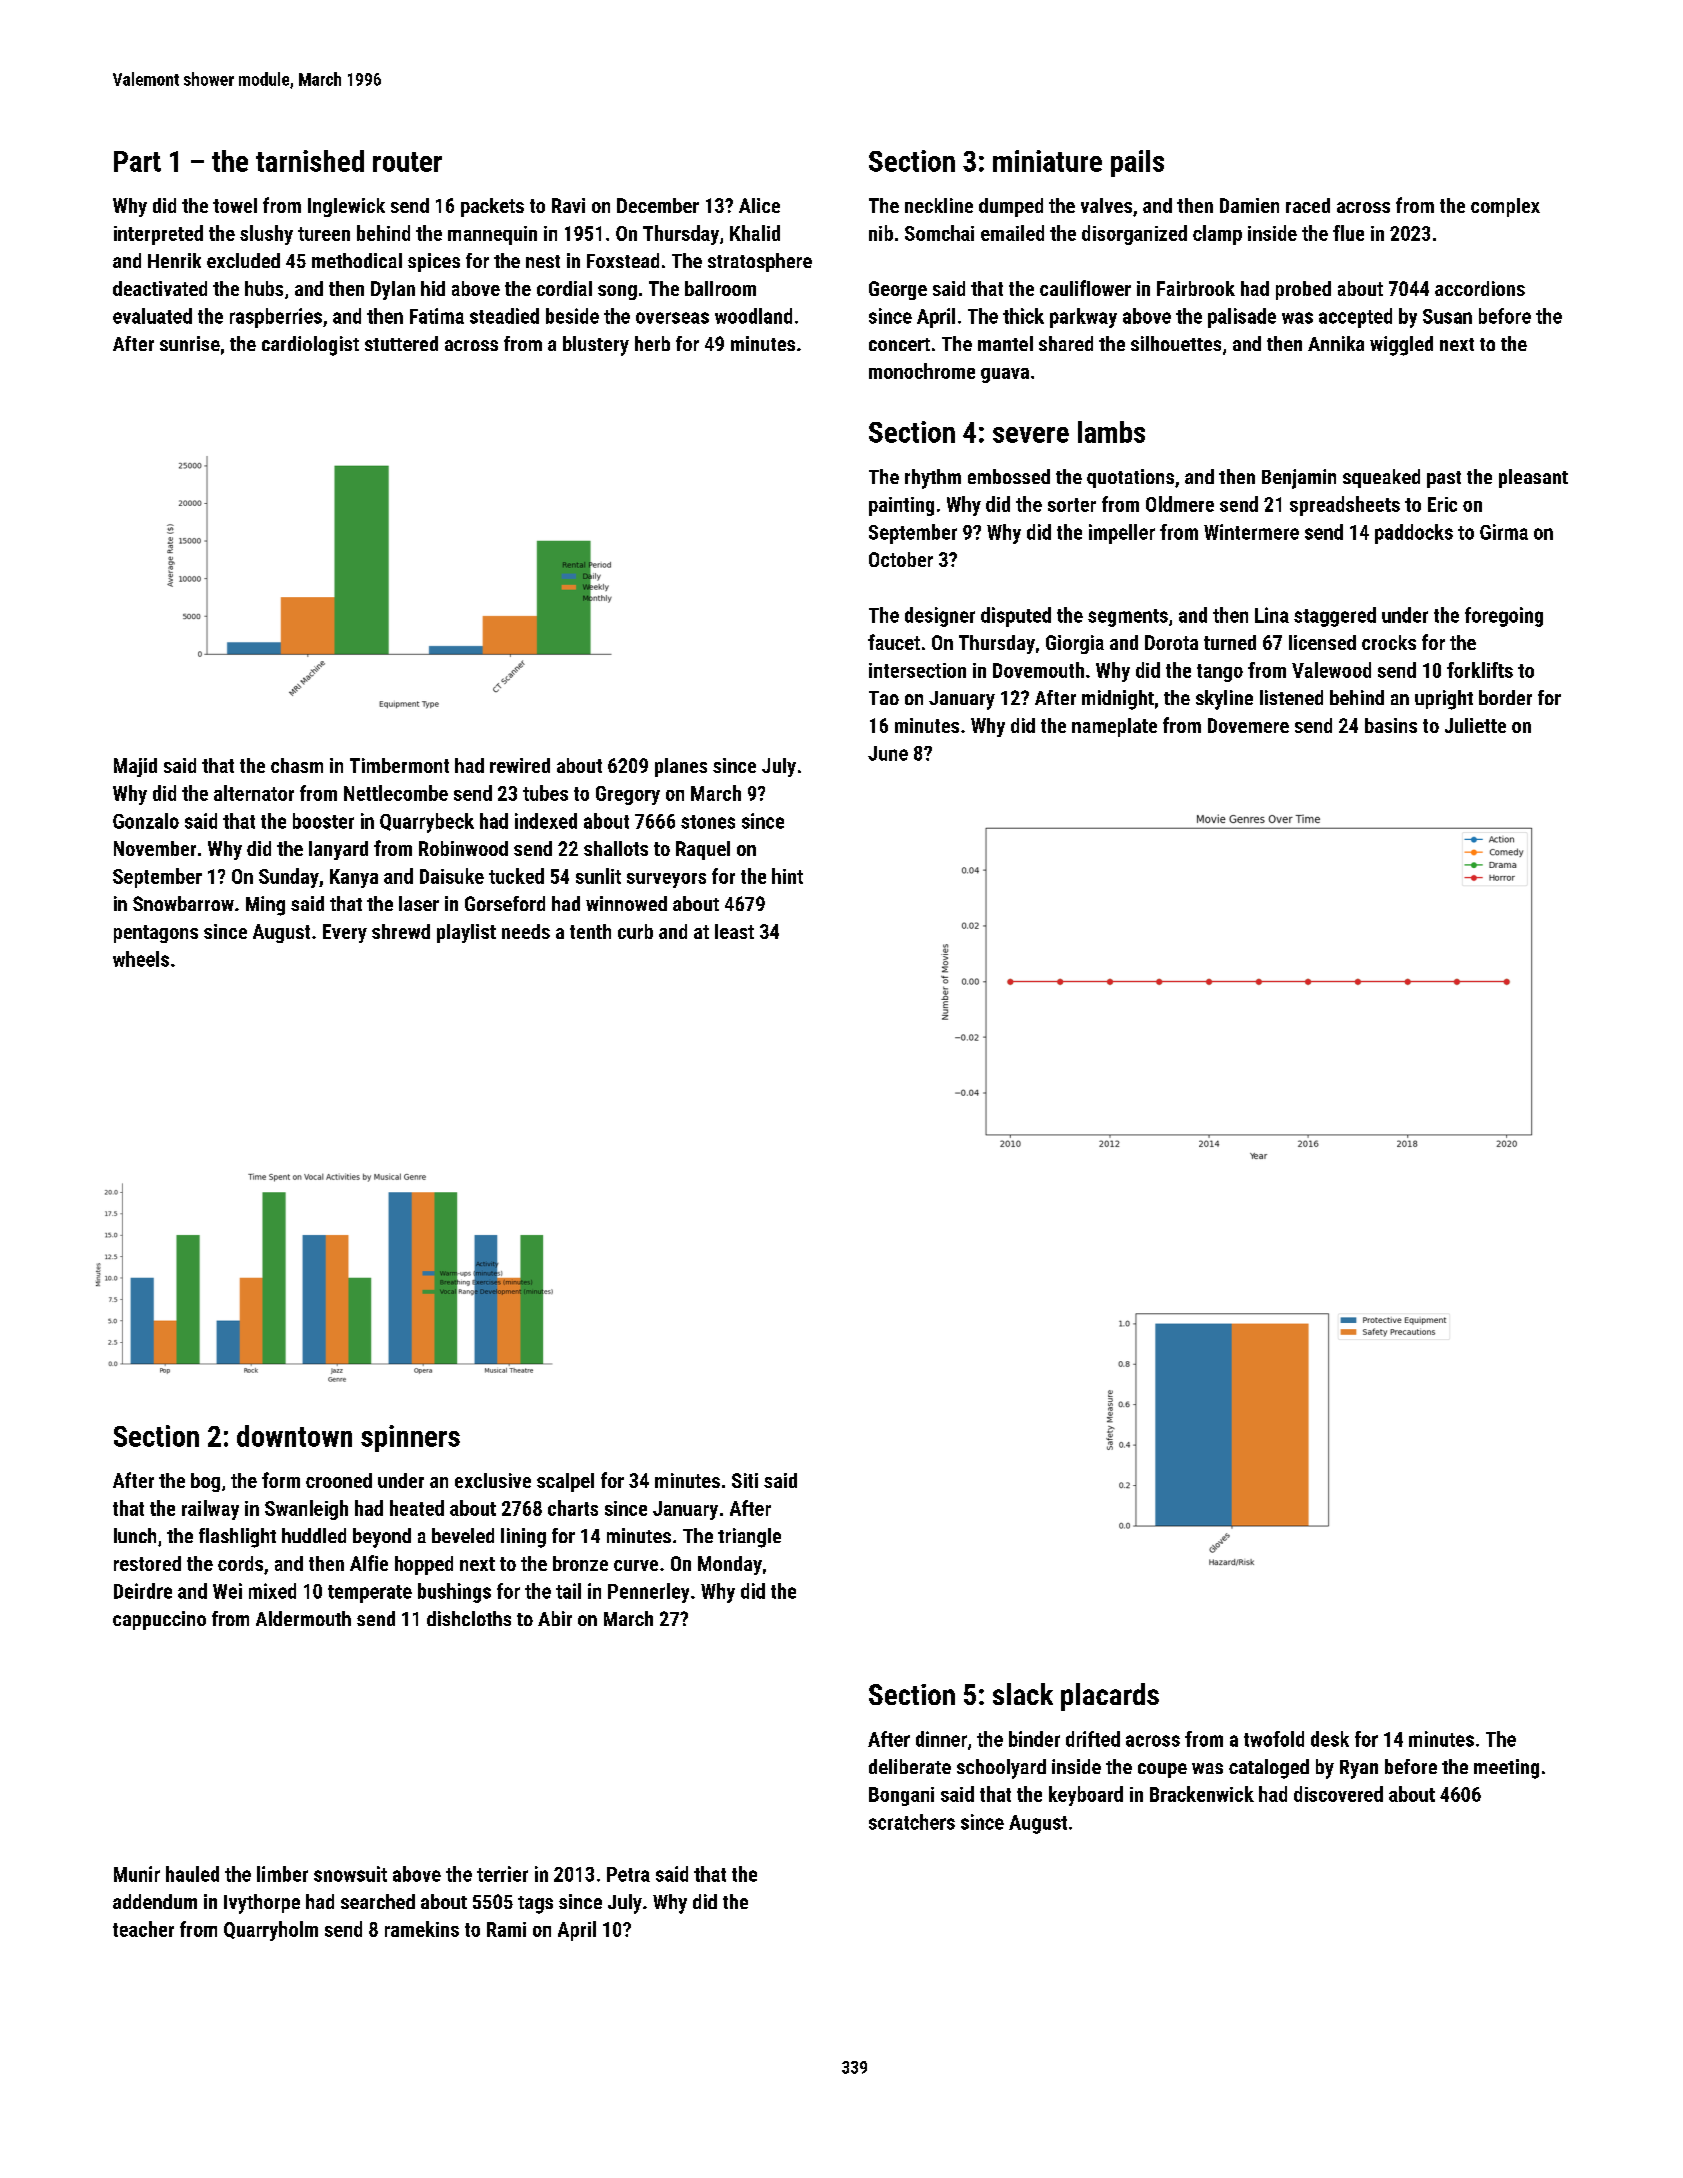 Image resolution: width=1683 pixels, height=2178 pixels. I want to click on pails, so click(1137, 163).
